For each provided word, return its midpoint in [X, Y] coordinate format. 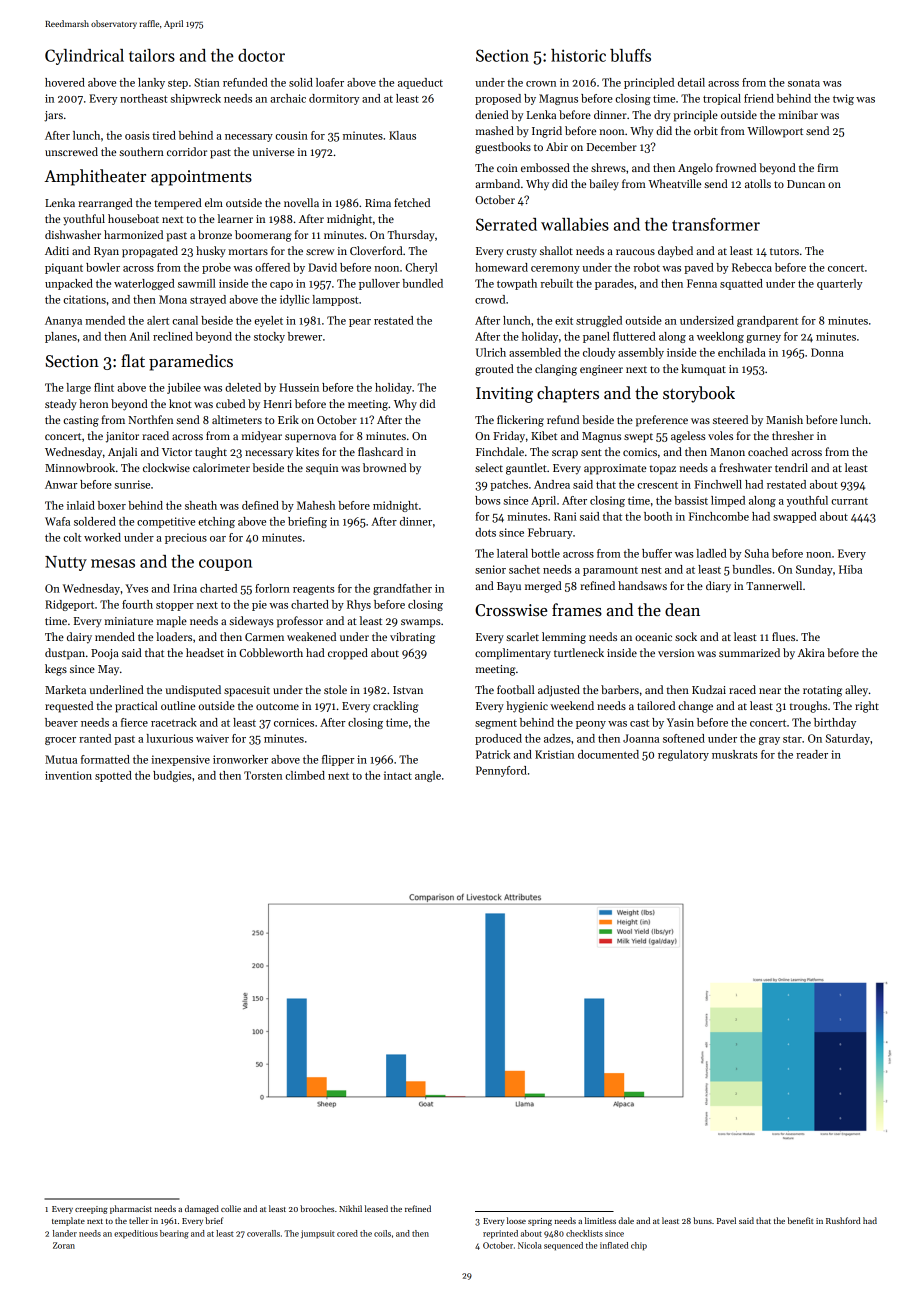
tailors [152, 55]
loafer [330, 82]
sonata [804, 83]
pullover [379, 284]
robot [647, 267]
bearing [174, 1234]
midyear [261, 437]
